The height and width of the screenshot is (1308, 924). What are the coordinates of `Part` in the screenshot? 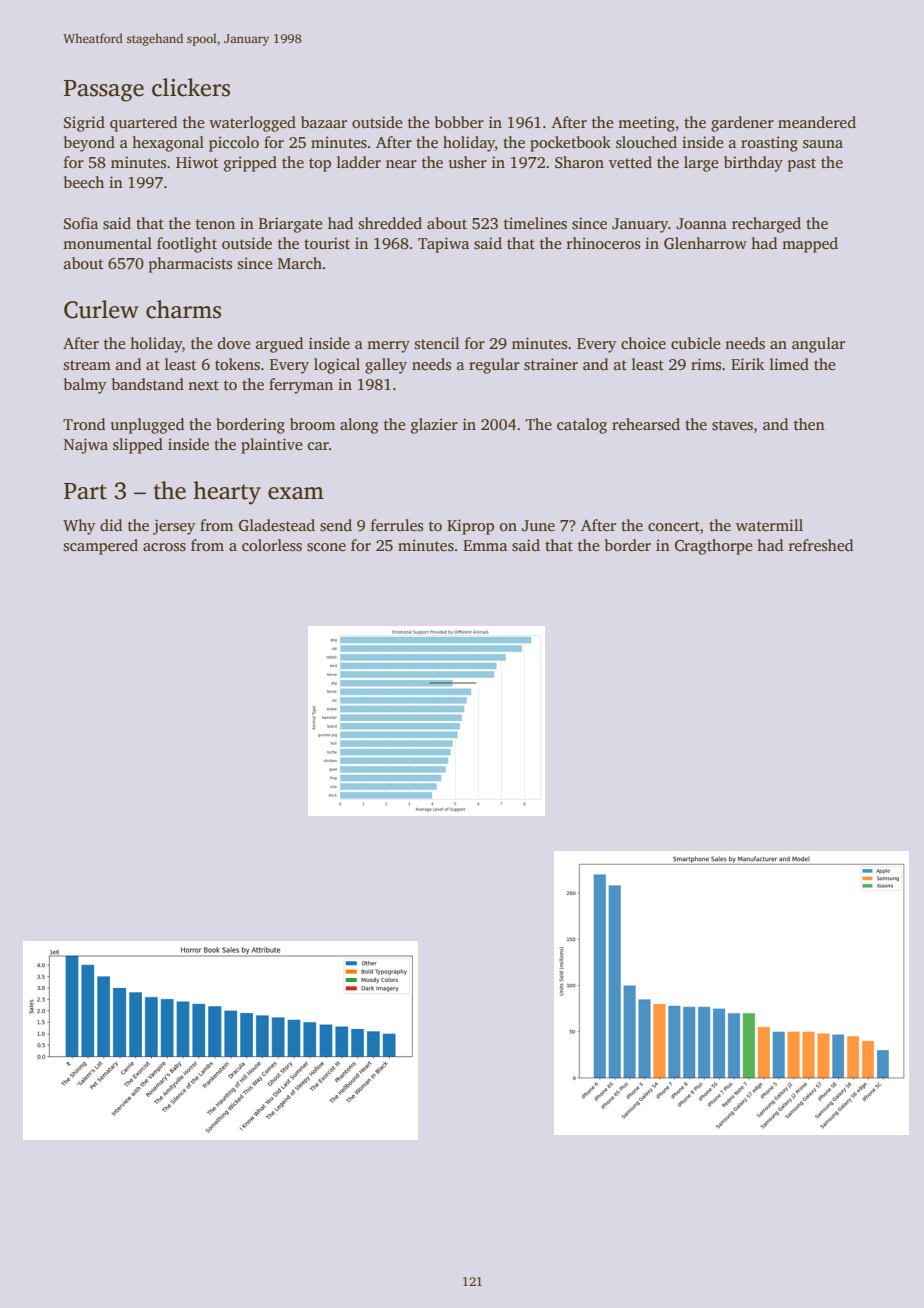 It's located at (85, 491).
